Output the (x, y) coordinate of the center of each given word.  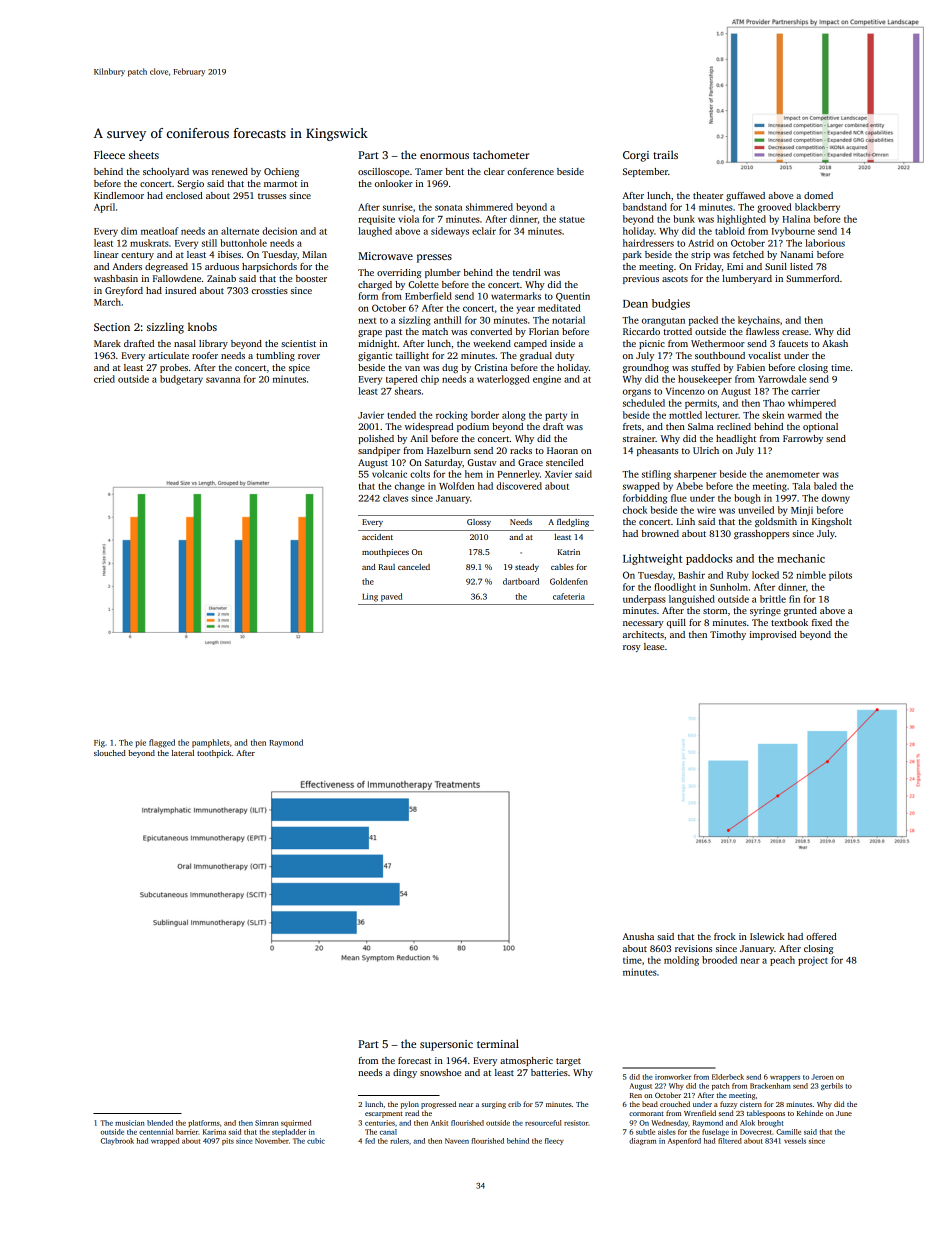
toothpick (214, 754)
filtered (730, 1141)
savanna (223, 380)
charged (375, 285)
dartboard (521, 581)
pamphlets (211, 743)
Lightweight (652, 559)
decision (279, 231)
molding (681, 961)
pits (228, 1141)
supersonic (446, 1045)
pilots (840, 576)
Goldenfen (569, 581)
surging (494, 1105)
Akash (835, 343)
